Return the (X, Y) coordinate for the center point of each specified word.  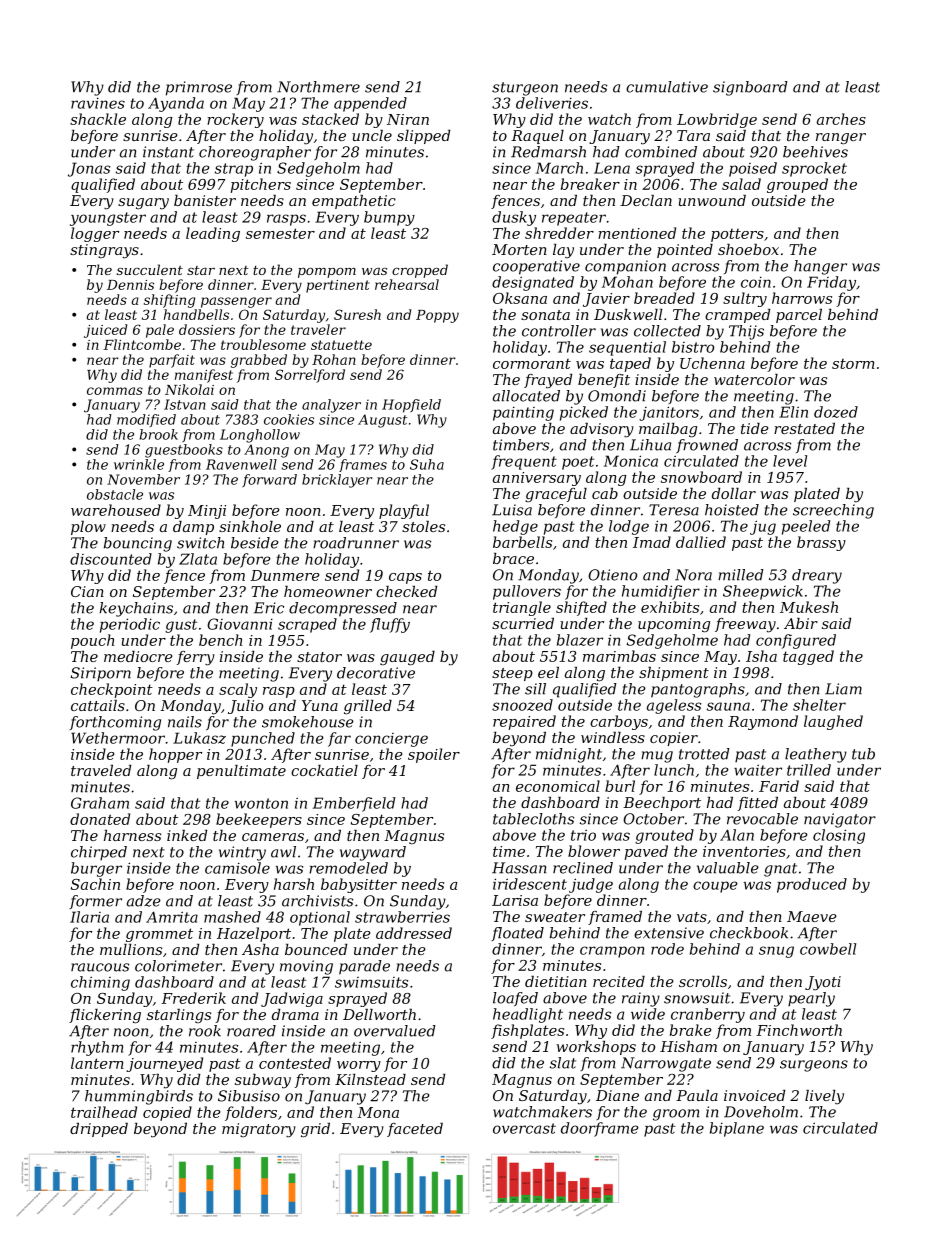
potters (737, 235)
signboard (750, 88)
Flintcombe (142, 344)
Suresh (357, 314)
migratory (259, 1130)
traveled (101, 770)
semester (280, 233)
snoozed (522, 705)
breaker (590, 184)
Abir (801, 623)
